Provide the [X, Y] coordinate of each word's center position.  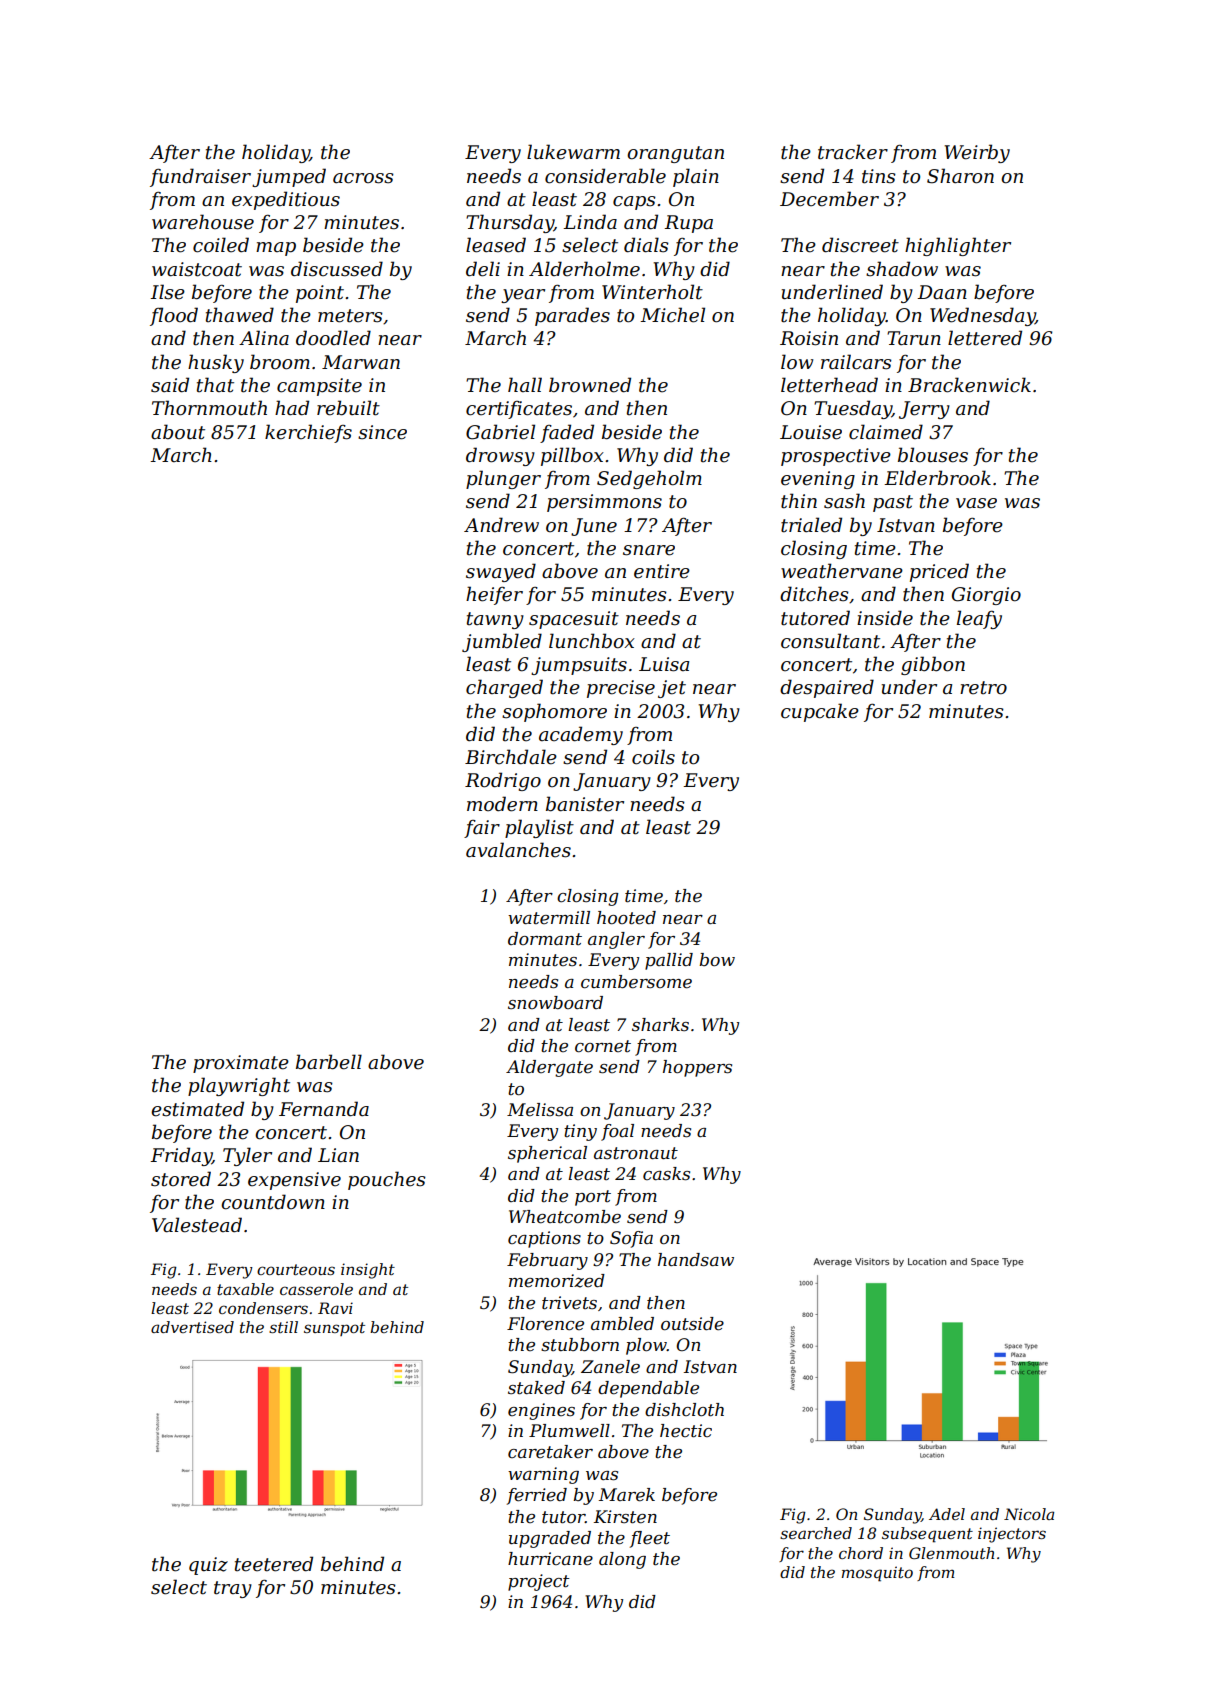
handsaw [696, 1259]
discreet [860, 245]
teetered [274, 1564]
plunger [503, 479]
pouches [387, 1180]
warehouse [203, 222]
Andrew [501, 525]
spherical [547, 1154]
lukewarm [573, 152]
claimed [886, 432]
